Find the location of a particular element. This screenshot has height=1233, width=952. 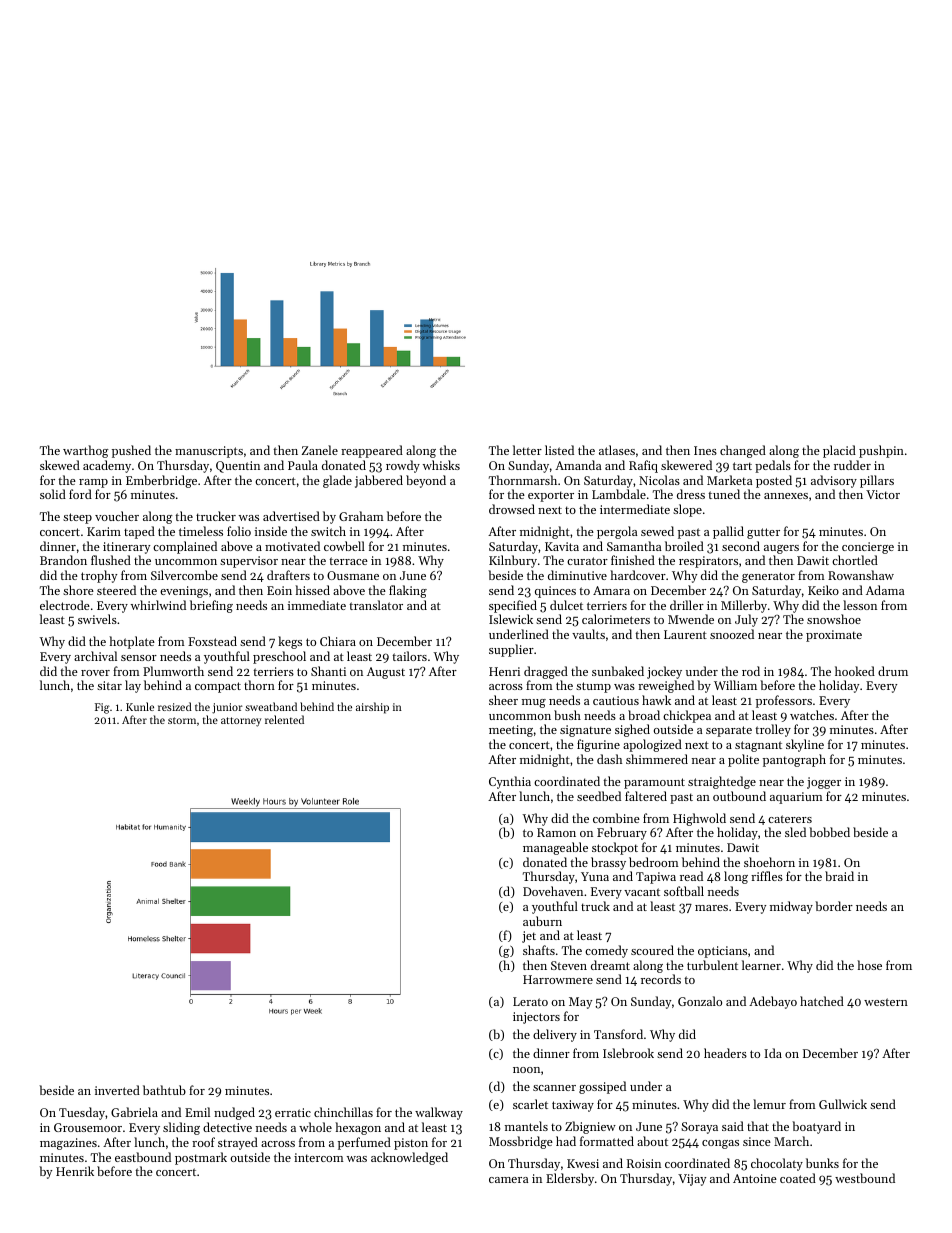

Islewick is located at coordinates (511, 619).
